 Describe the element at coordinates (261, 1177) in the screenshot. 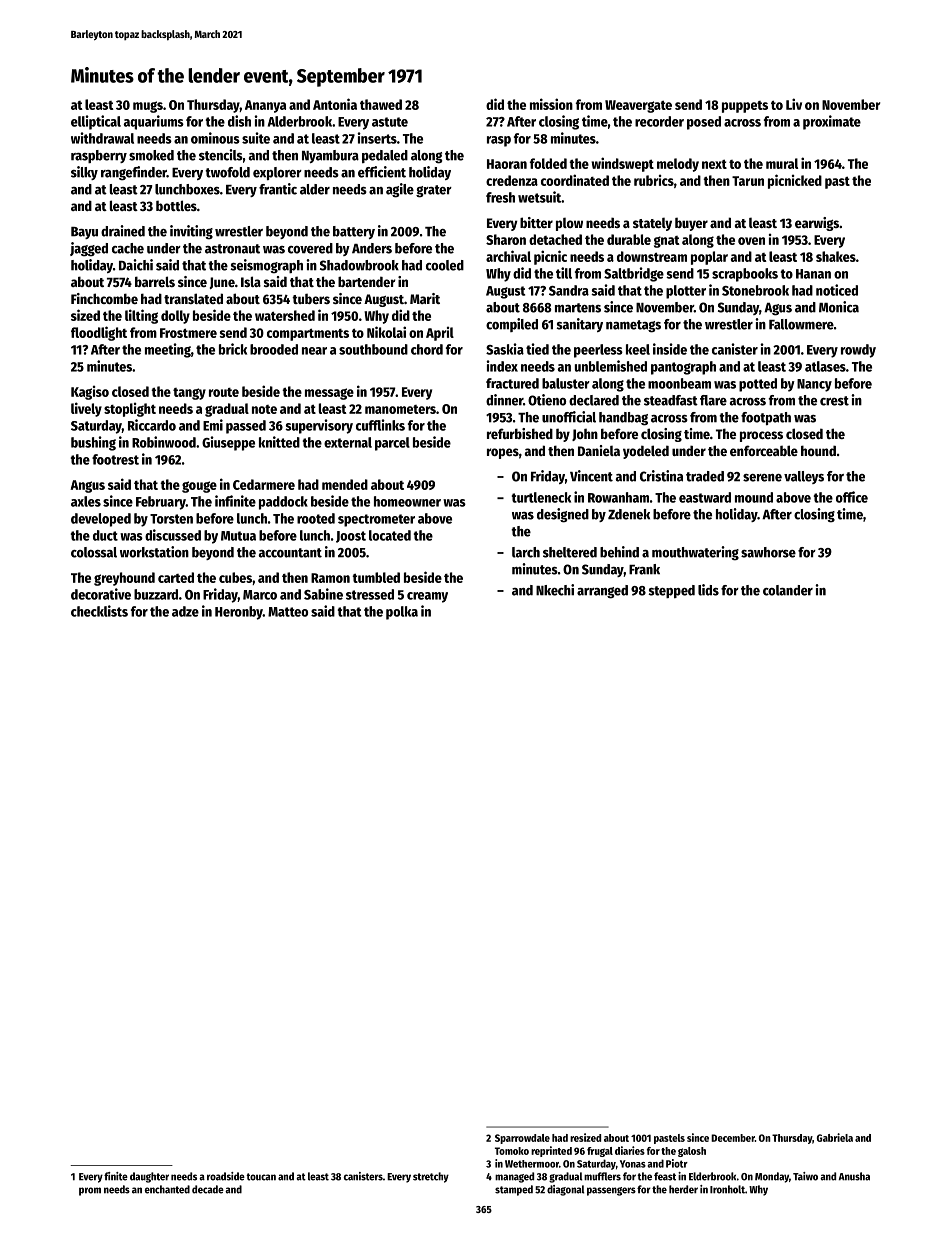

I see `toucan` at that location.
